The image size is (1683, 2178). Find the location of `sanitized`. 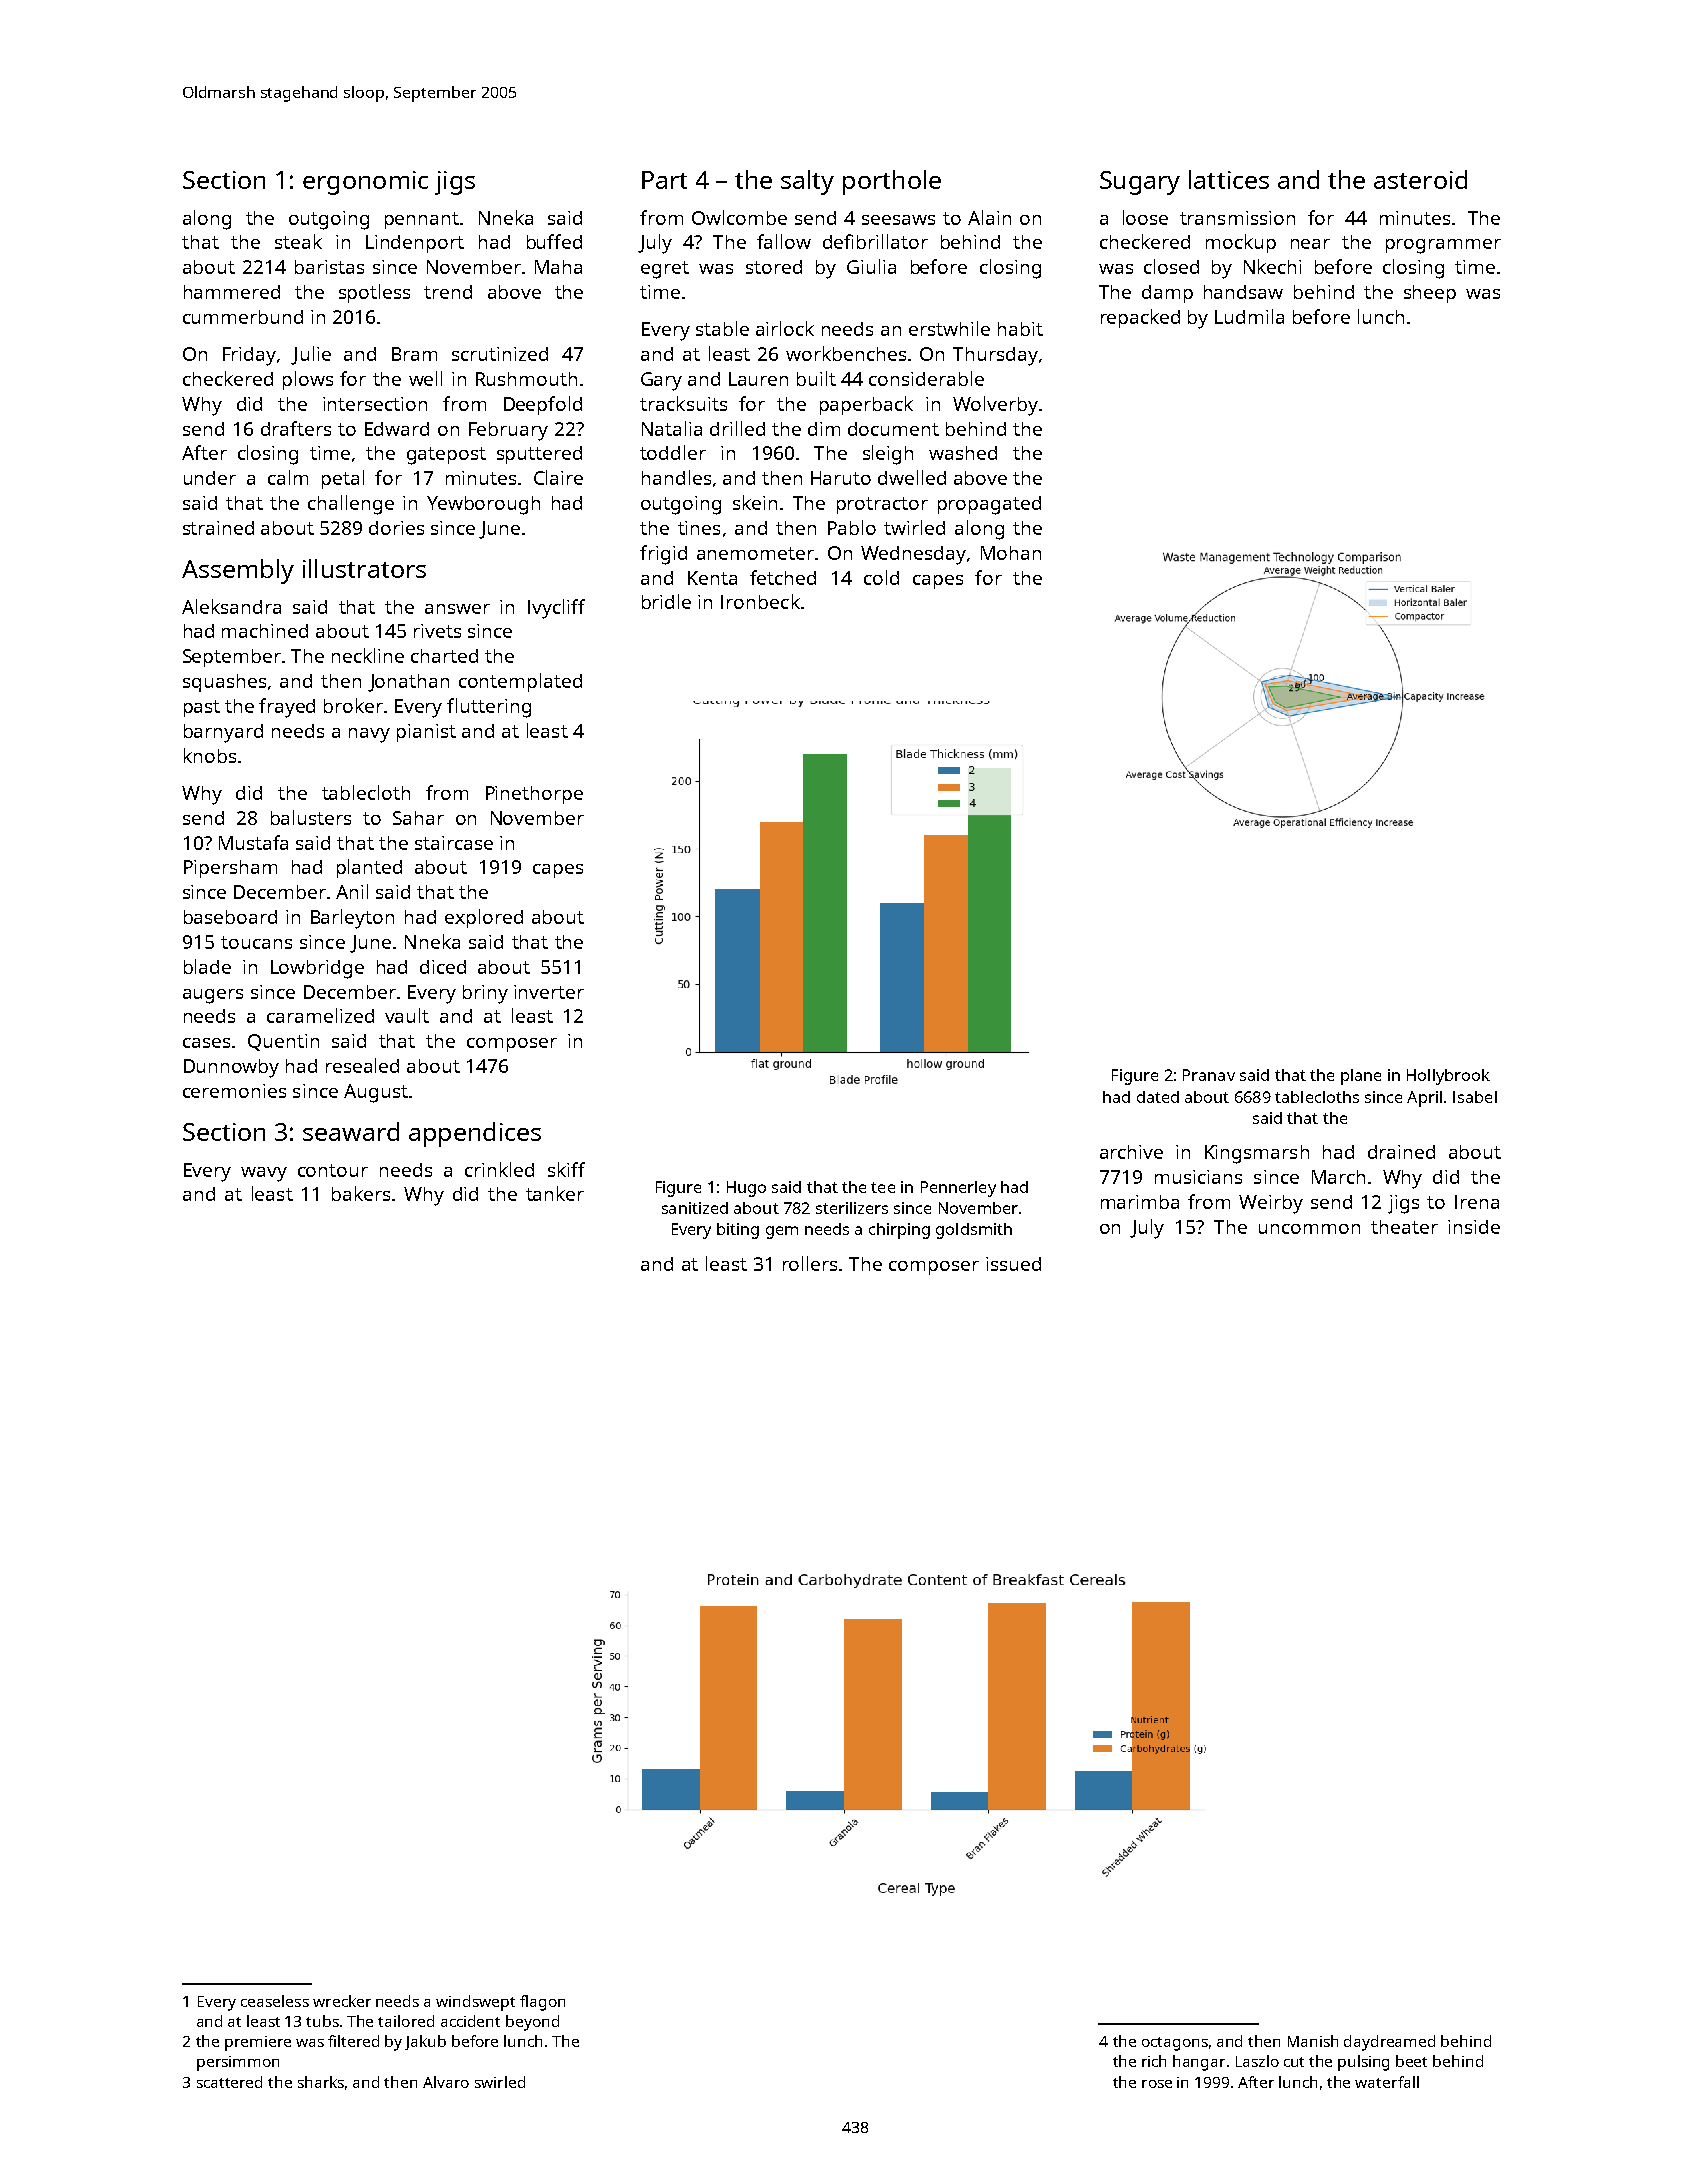

sanitized is located at coordinates (695, 1208).
